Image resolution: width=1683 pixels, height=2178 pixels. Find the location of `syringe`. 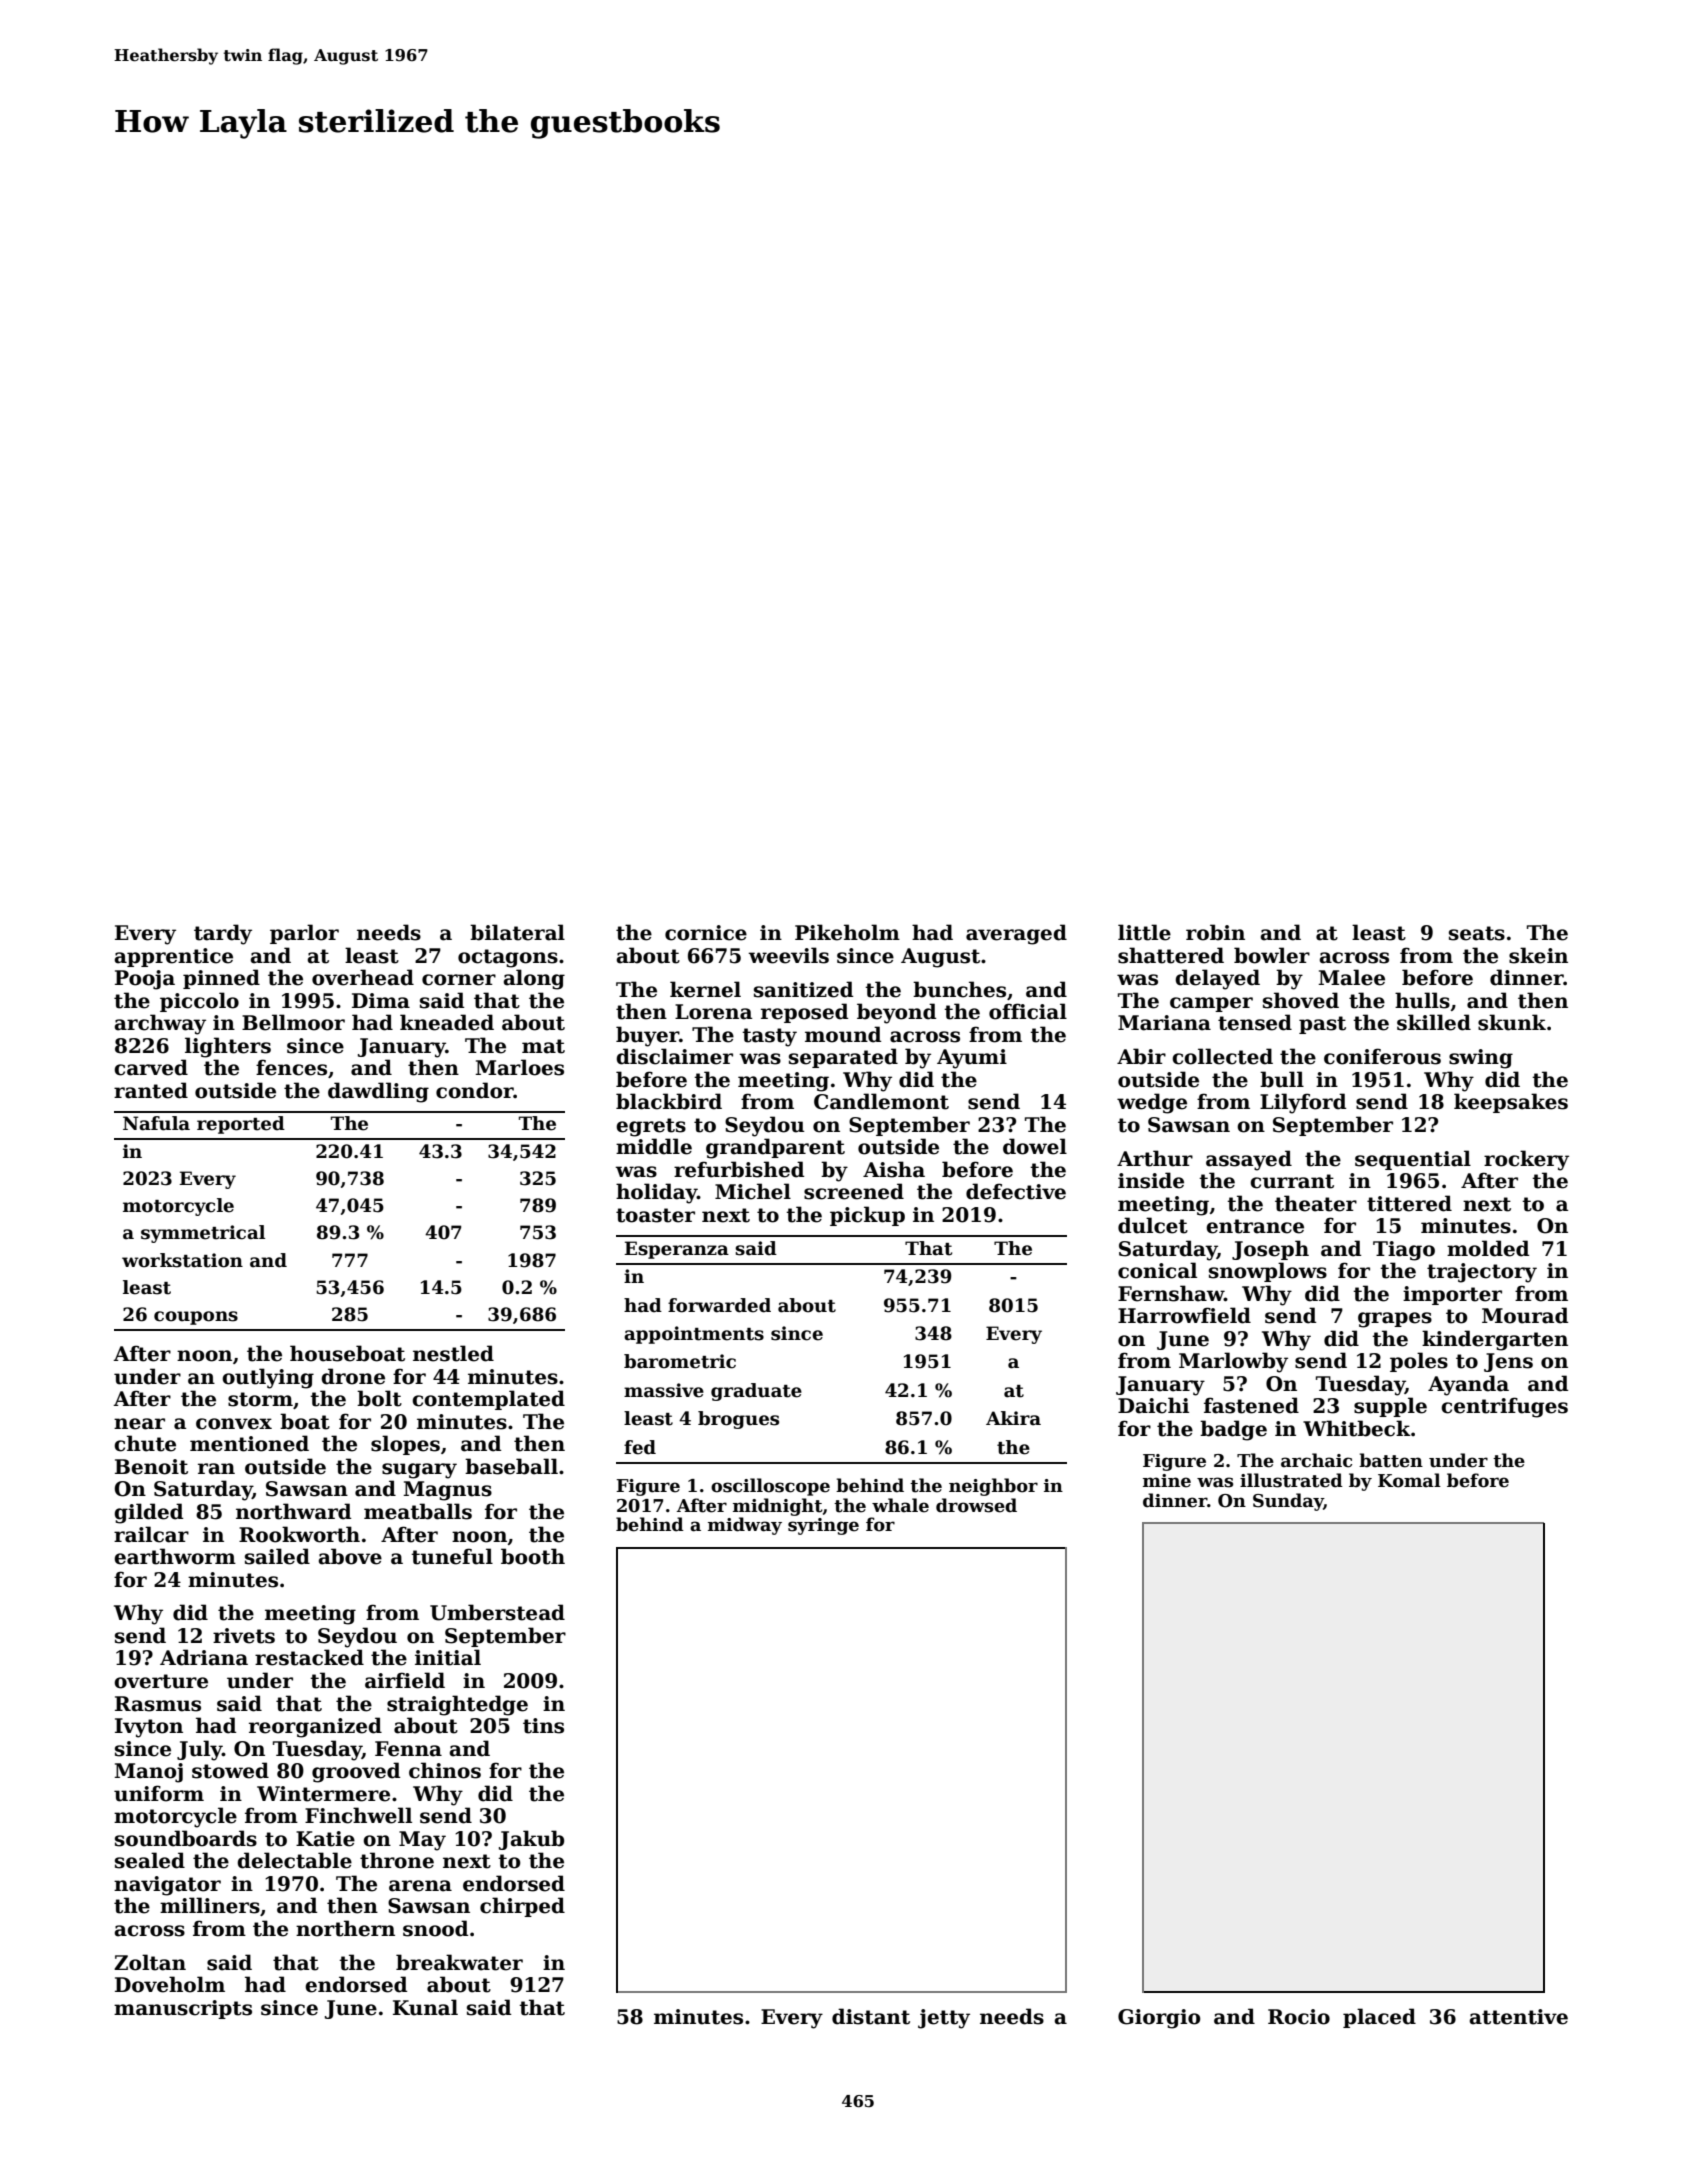

syringe is located at coordinates (823, 1526).
